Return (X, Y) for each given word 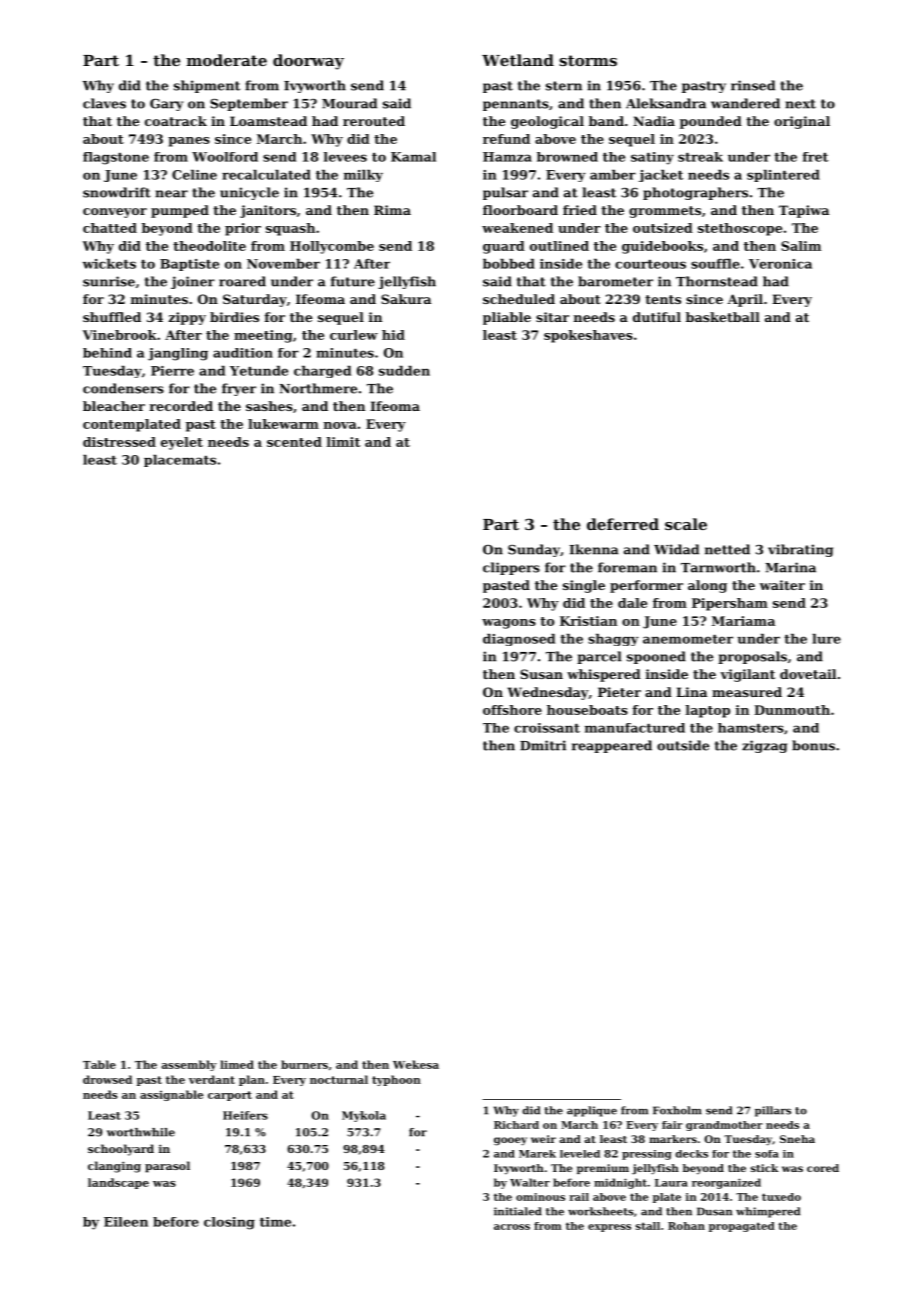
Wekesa (416, 1064)
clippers (511, 568)
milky (363, 176)
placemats (180, 461)
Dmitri (543, 745)
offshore (512, 710)
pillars (773, 1111)
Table (99, 1064)
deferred (623, 524)
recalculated (266, 175)
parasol (167, 1167)
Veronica (780, 264)
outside (683, 745)
